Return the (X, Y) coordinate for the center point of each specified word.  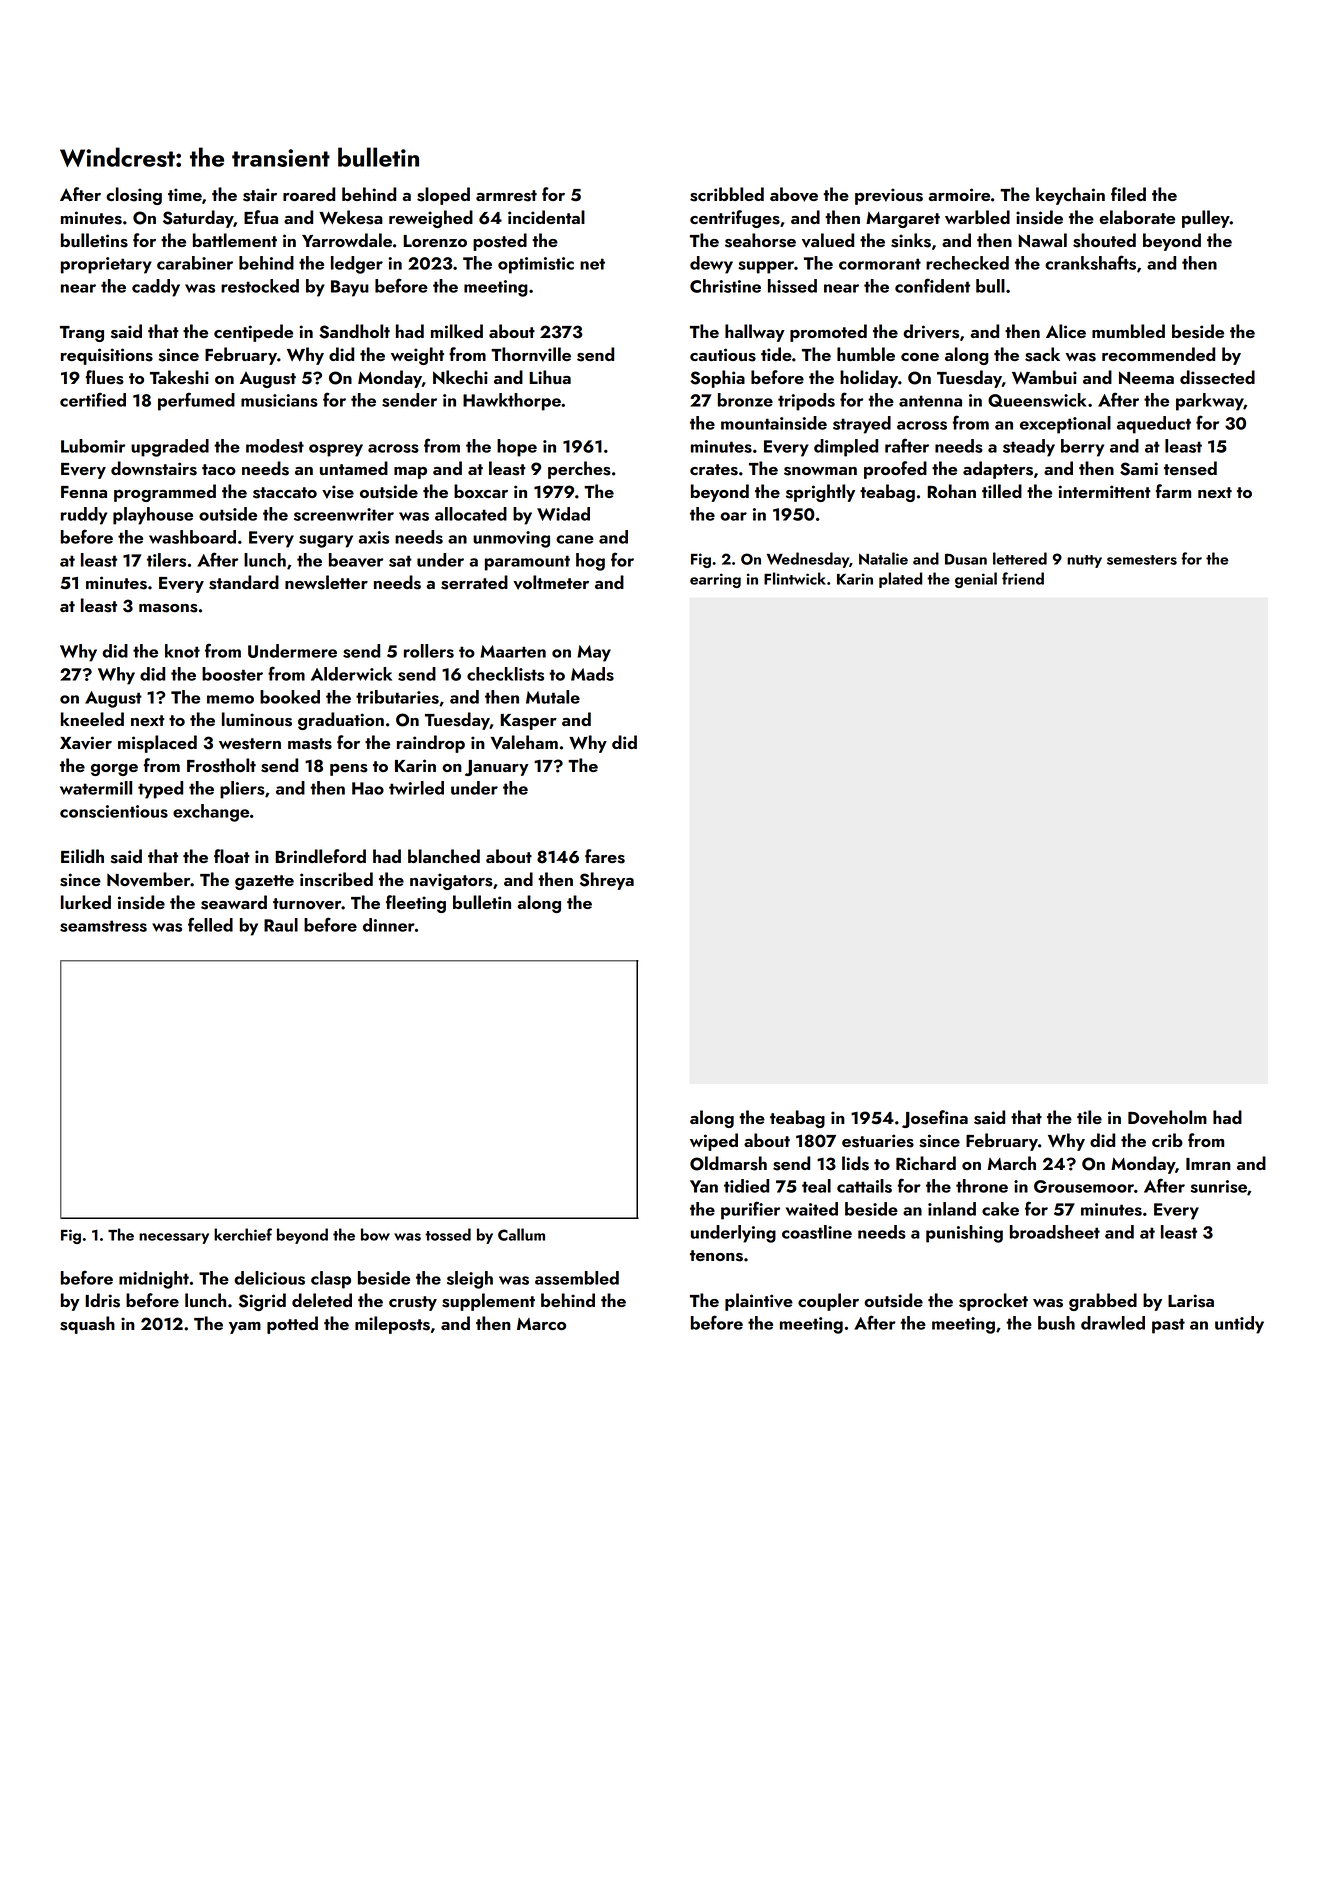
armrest (506, 196)
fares (605, 856)
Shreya (606, 881)
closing (134, 196)
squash (87, 1325)
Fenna (84, 492)
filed (1128, 194)
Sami (1139, 469)
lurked (86, 902)
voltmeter (551, 582)
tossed (448, 1234)
